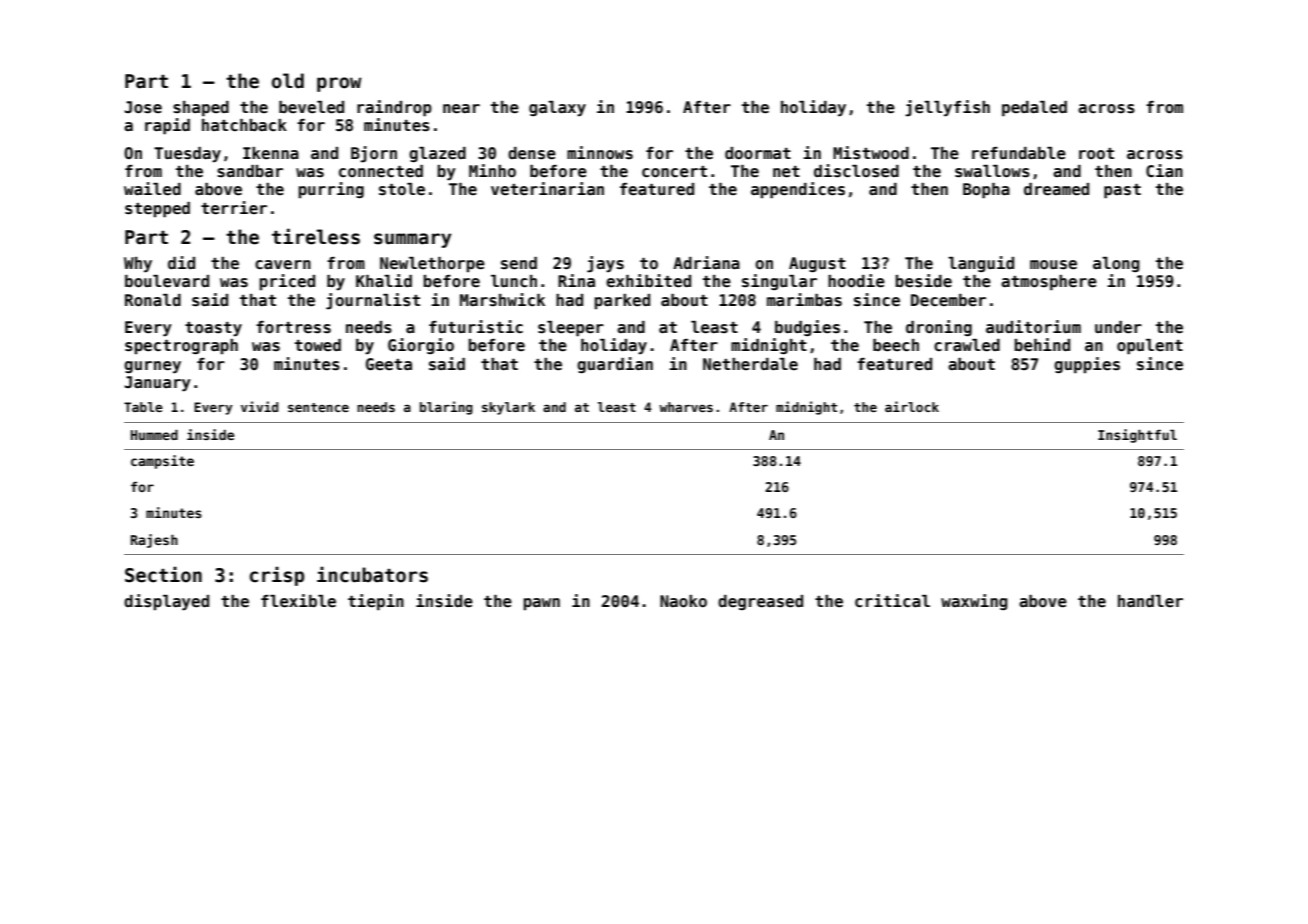 The width and height of the page is (1308, 924). What do you see at coordinates (1118, 327) in the page?
I see `under` at bounding box center [1118, 327].
